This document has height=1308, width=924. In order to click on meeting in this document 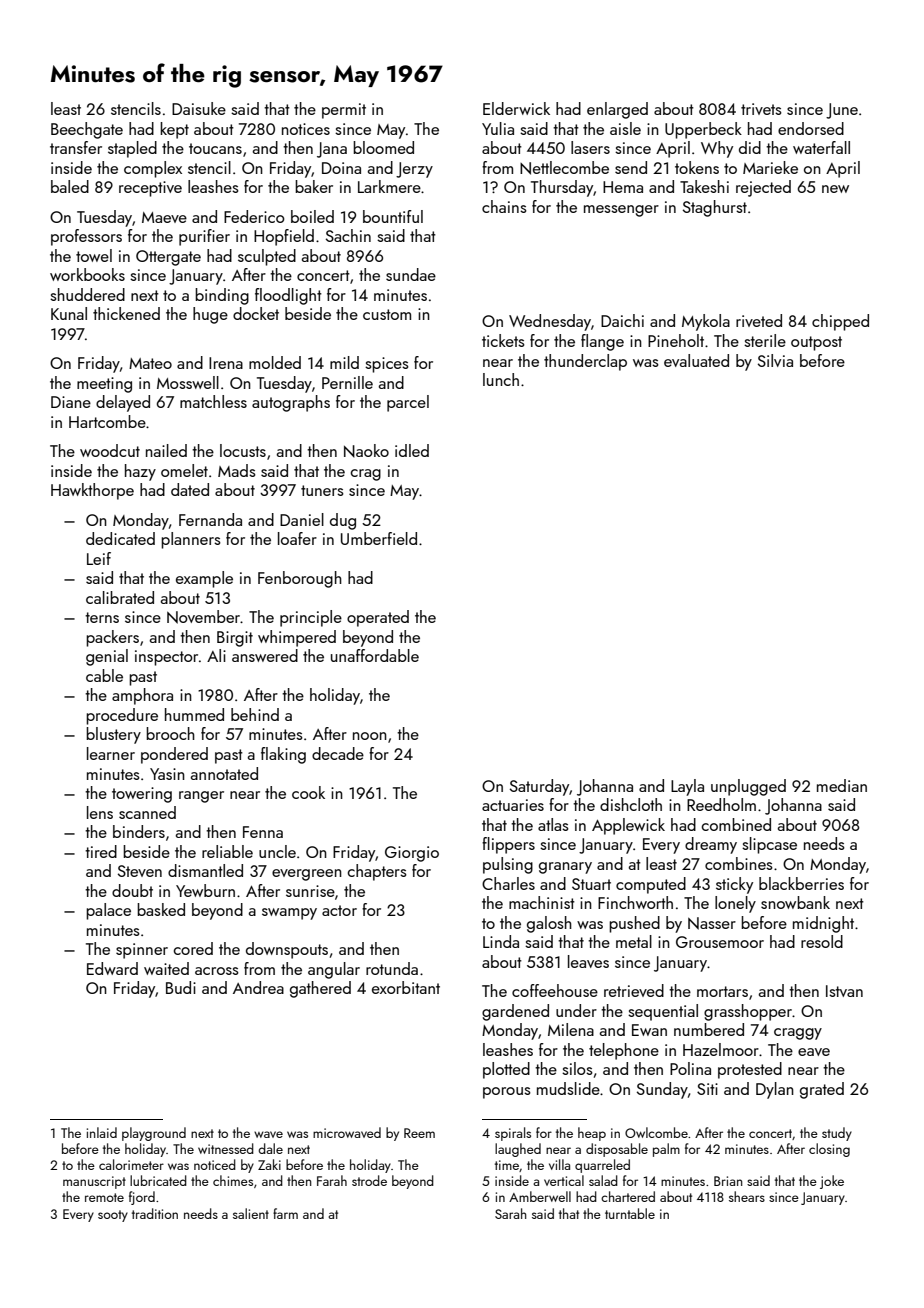, I will do `click(104, 385)`.
